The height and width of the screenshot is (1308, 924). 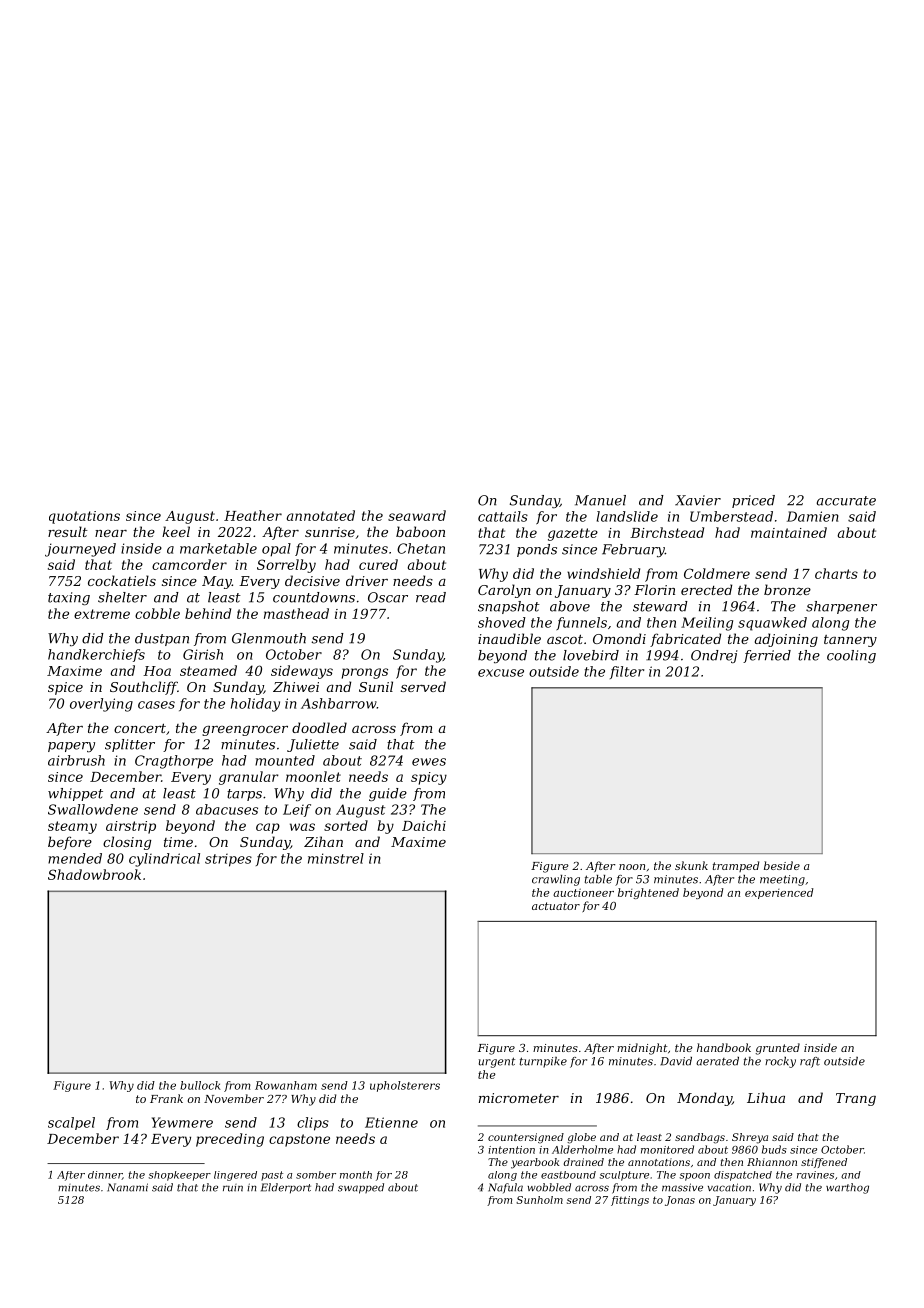 What do you see at coordinates (851, 656) in the screenshot?
I see `cooling` at bounding box center [851, 656].
